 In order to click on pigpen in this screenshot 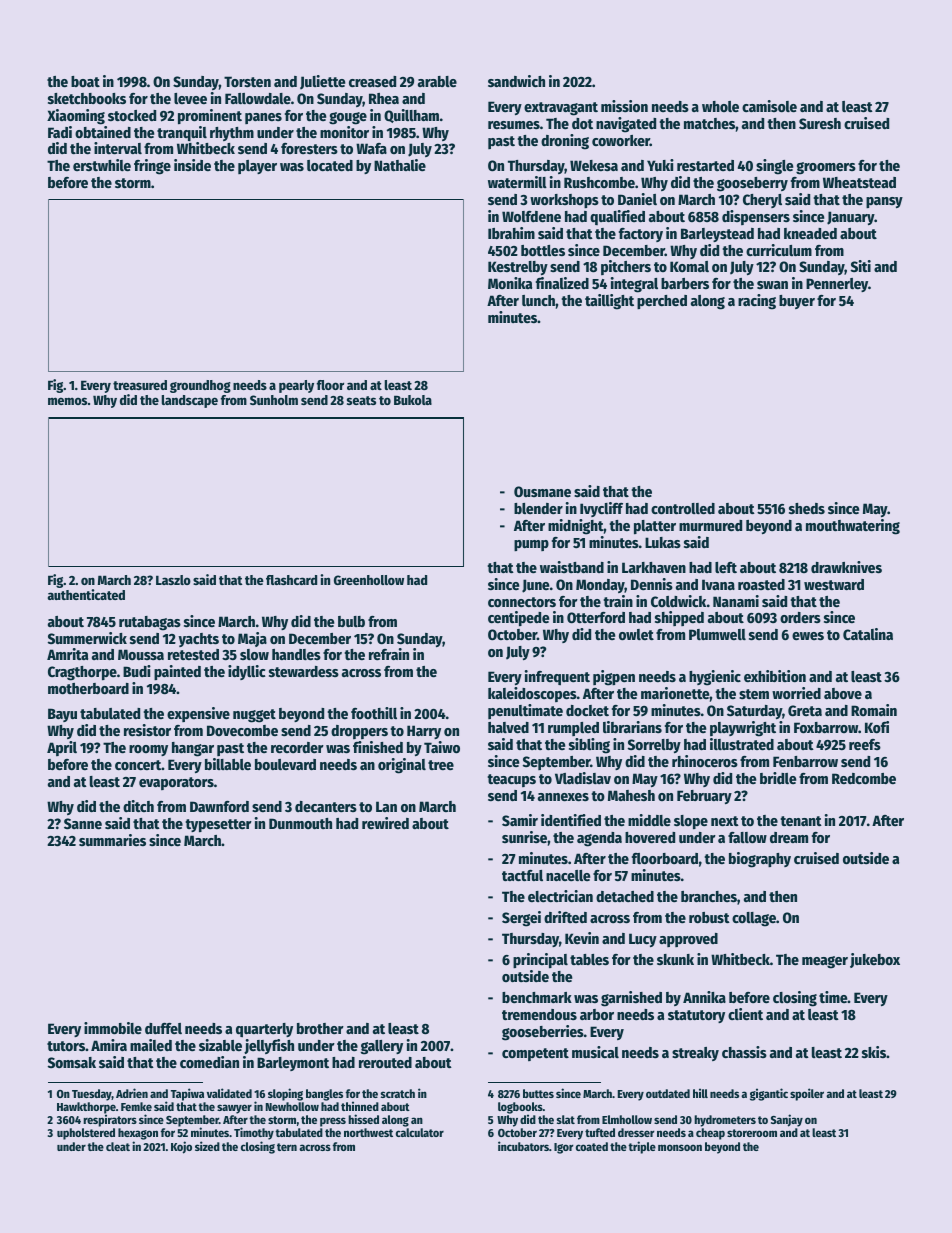, I will do `click(614, 678)`.
